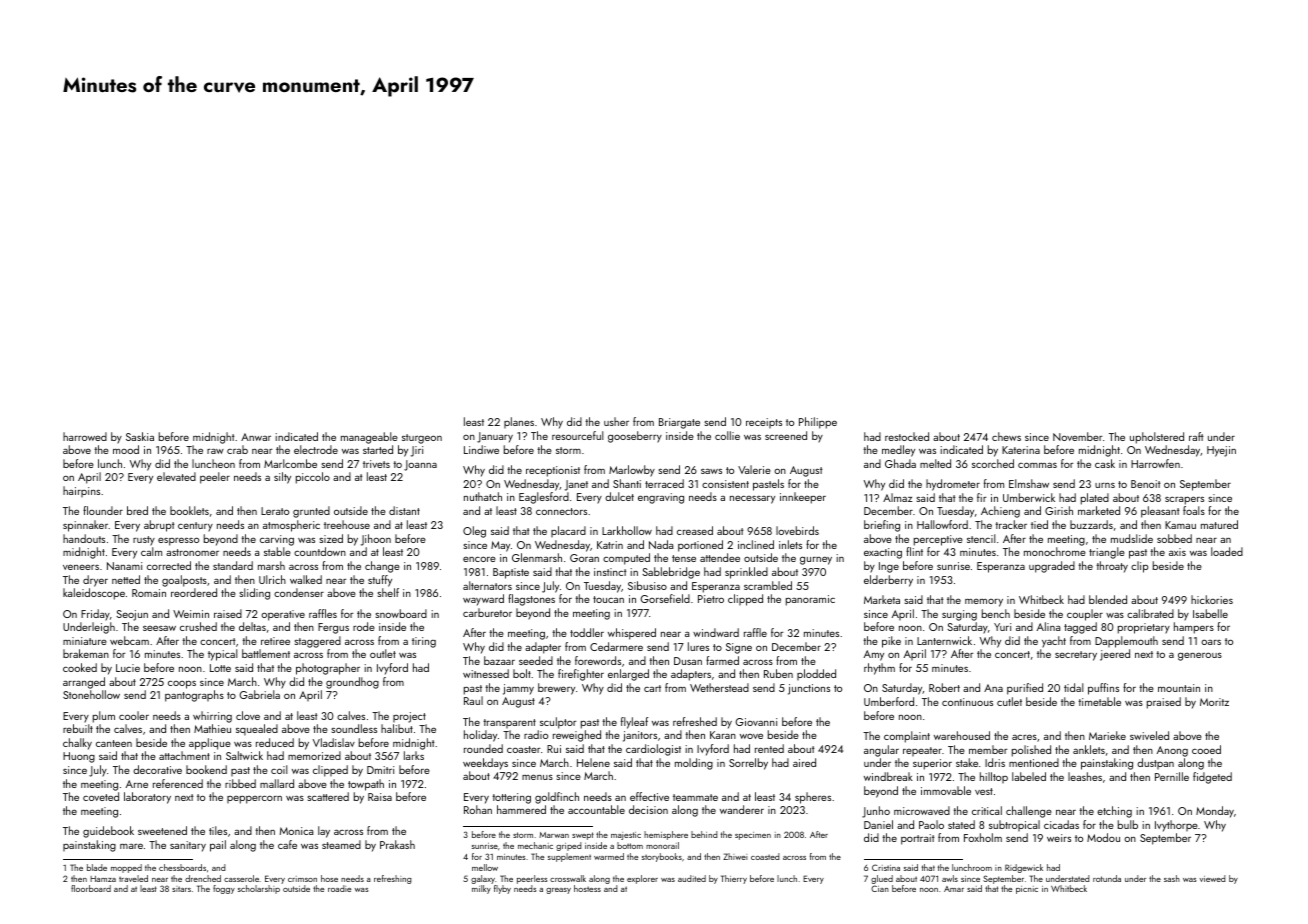 The height and width of the screenshot is (924, 1308). I want to click on Joanna, so click(420, 465).
